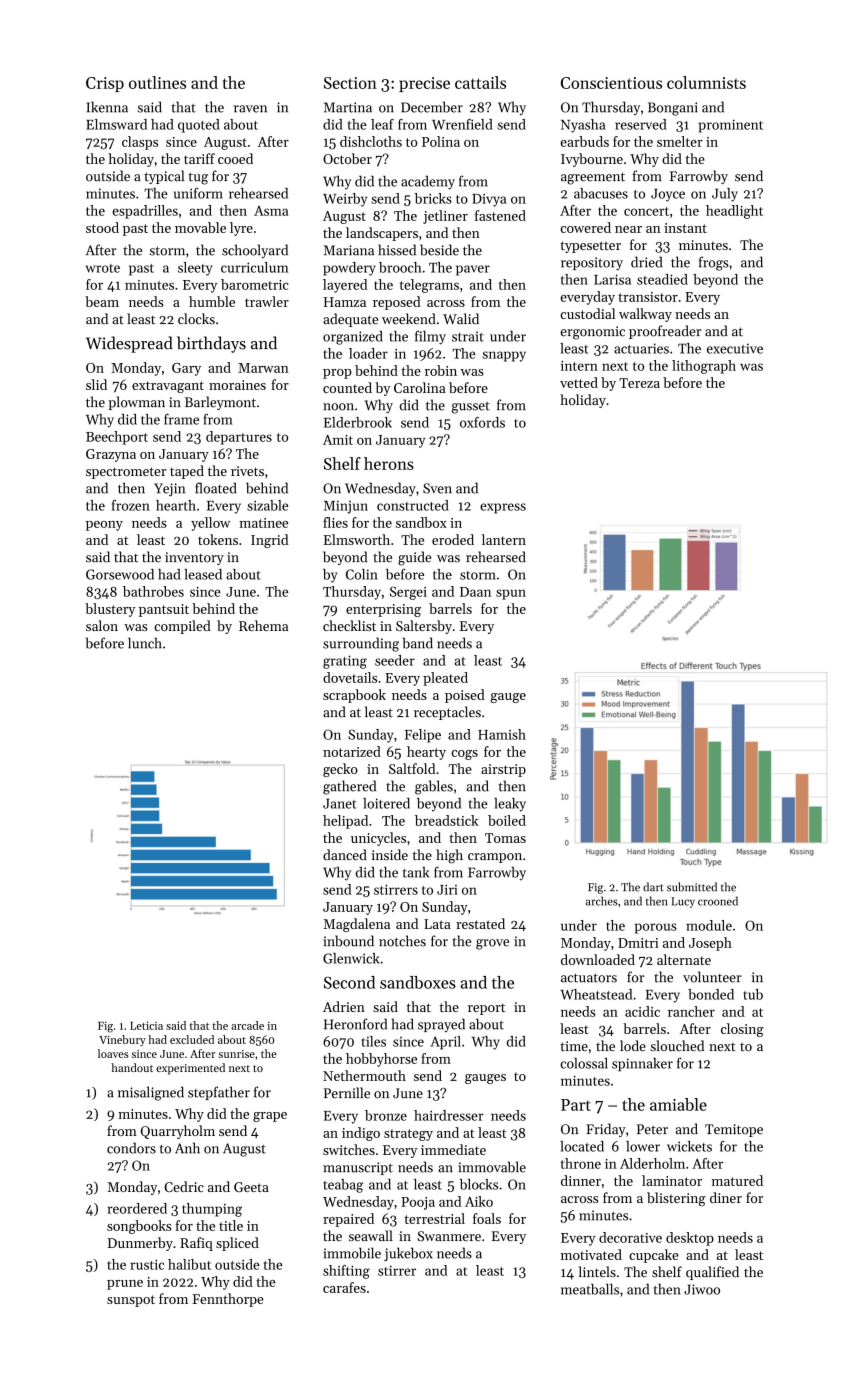 This screenshot has width=849, height=1400. What do you see at coordinates (189, 1264) in the screenshot?
I see `halibut` at bounding box center [189, 1264].
